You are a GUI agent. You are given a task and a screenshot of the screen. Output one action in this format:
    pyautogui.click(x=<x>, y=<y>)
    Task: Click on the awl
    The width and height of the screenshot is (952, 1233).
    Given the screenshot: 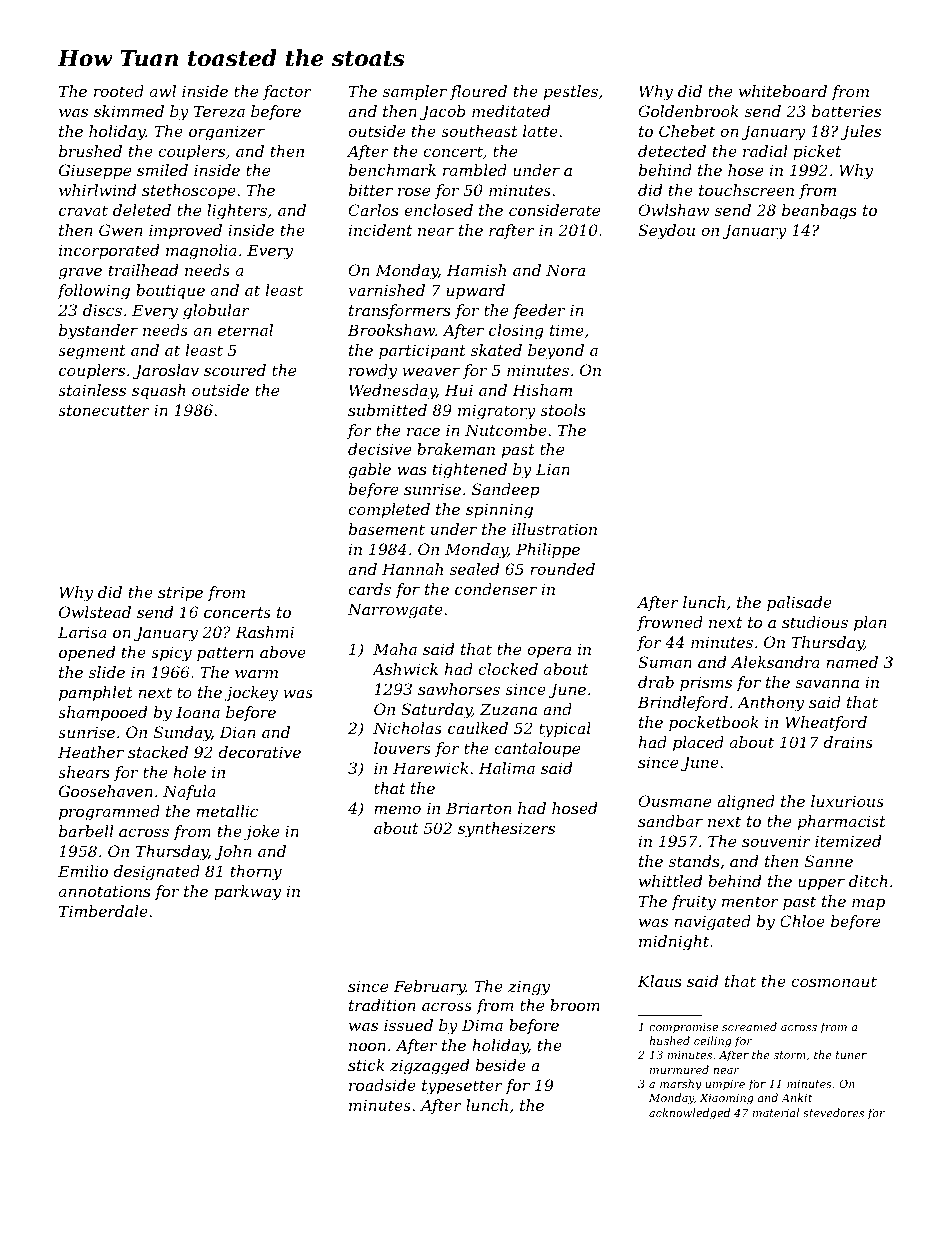 What is the action you would take?
    pyautogui.click(x=163, y=91)
